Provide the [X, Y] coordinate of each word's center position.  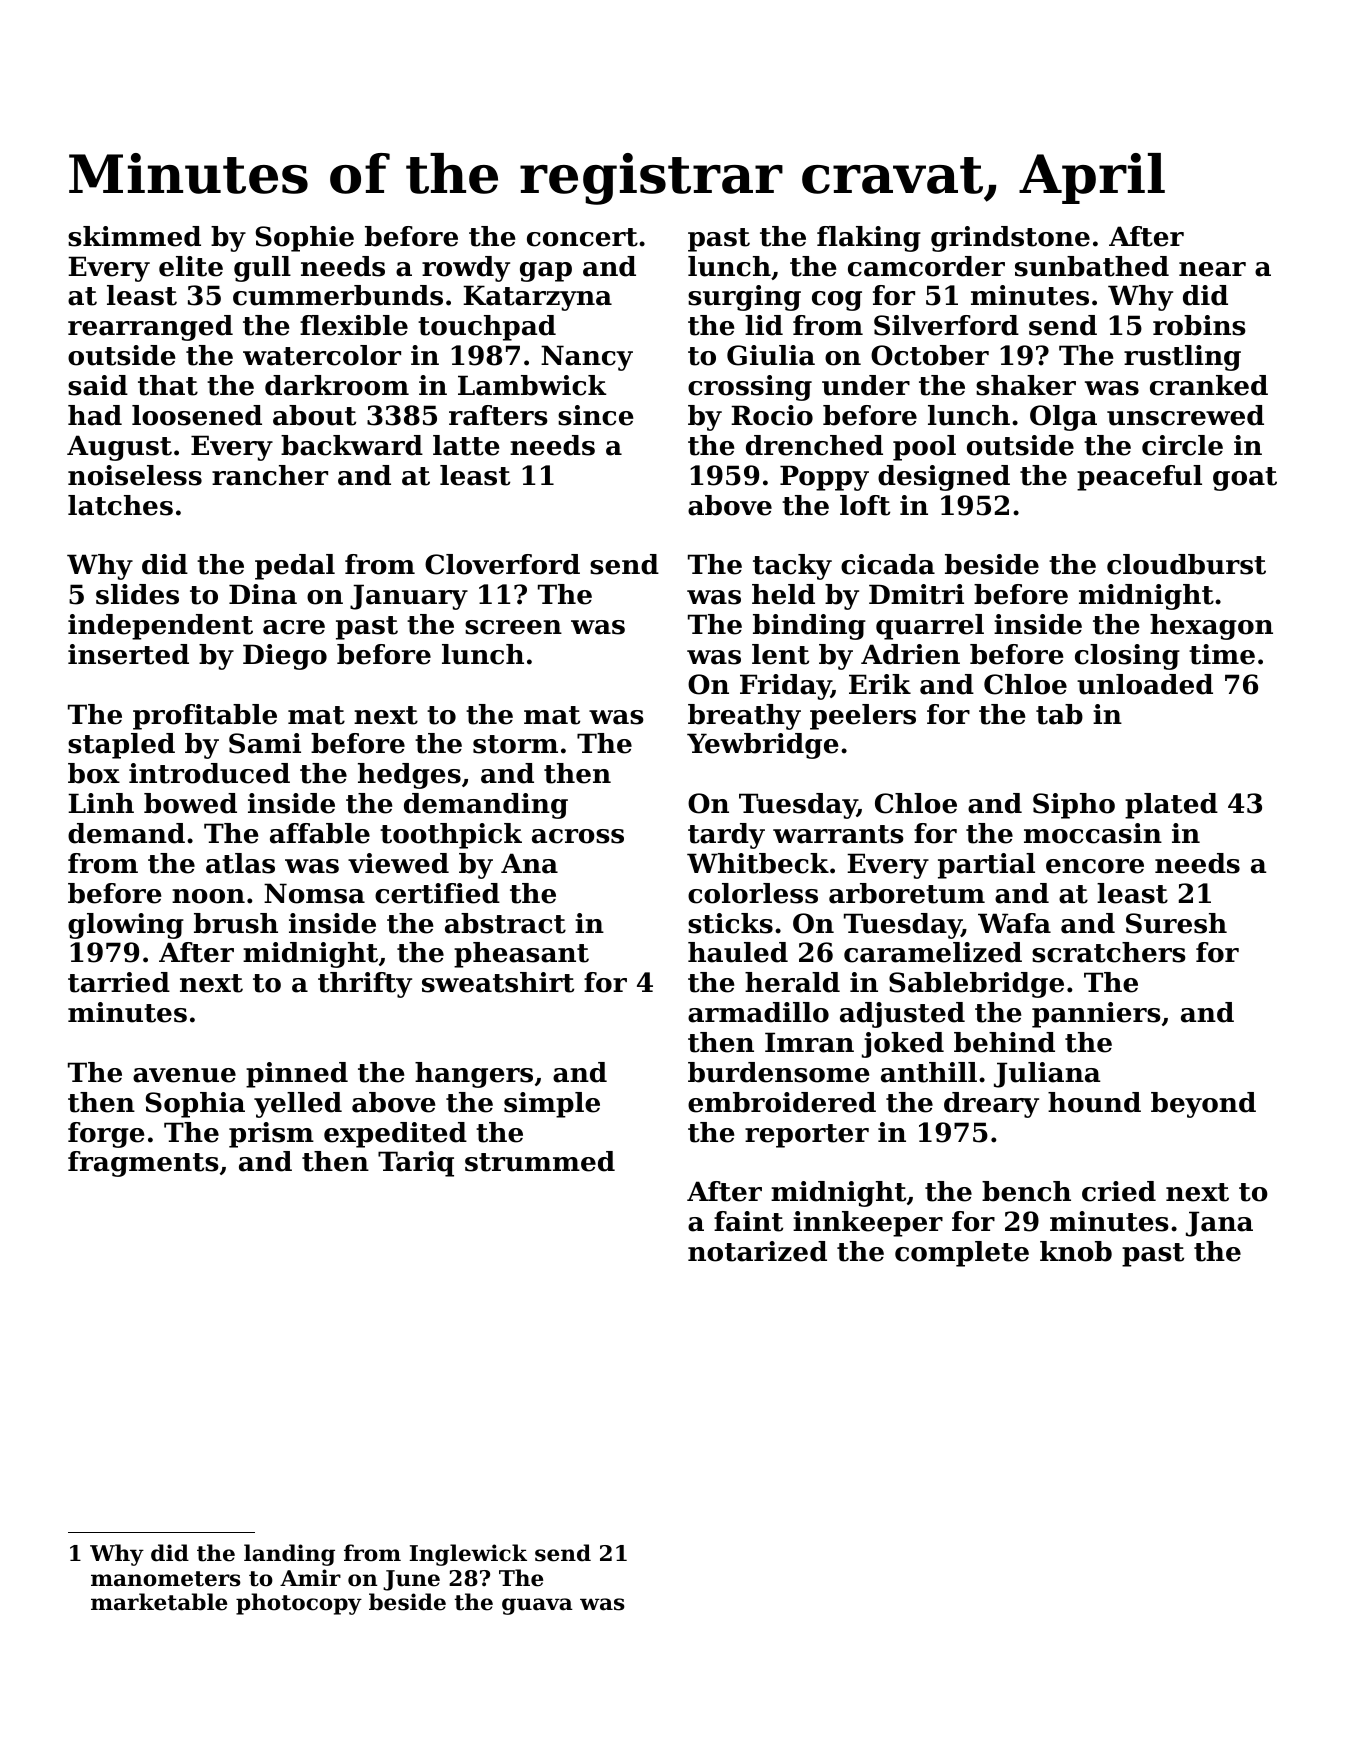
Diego [285, 657]
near [1212, 269]
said [98, 385]
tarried [119, 982]
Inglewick [468, 1555]
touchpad [487, 328]
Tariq [416, 1164]
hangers [474, 1075]
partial [986, 866]
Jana [1219, 1224]
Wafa [1014, 923]
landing [289, 1555]
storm [515, 744]
